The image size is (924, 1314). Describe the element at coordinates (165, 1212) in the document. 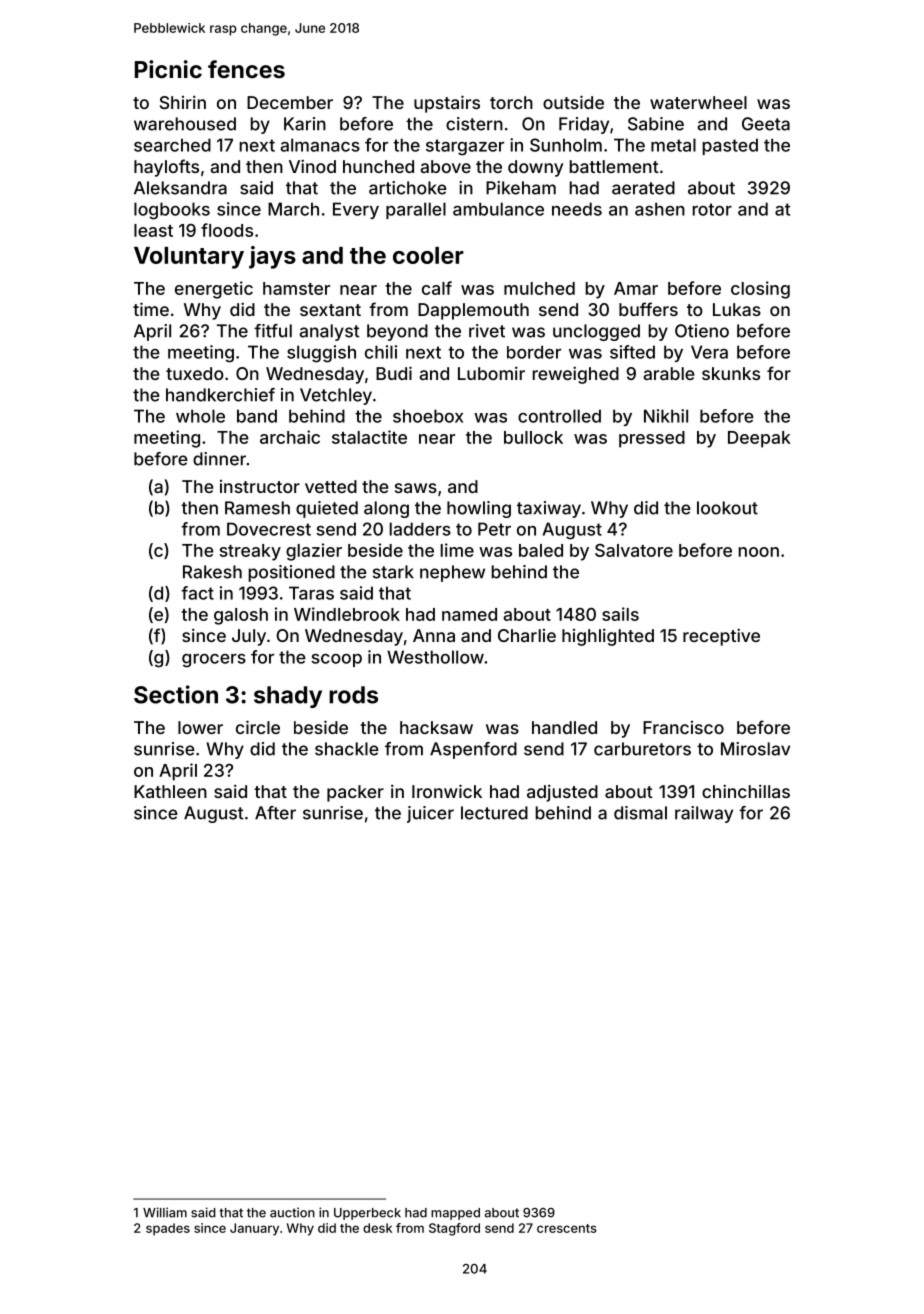

I see `William` at that location.
